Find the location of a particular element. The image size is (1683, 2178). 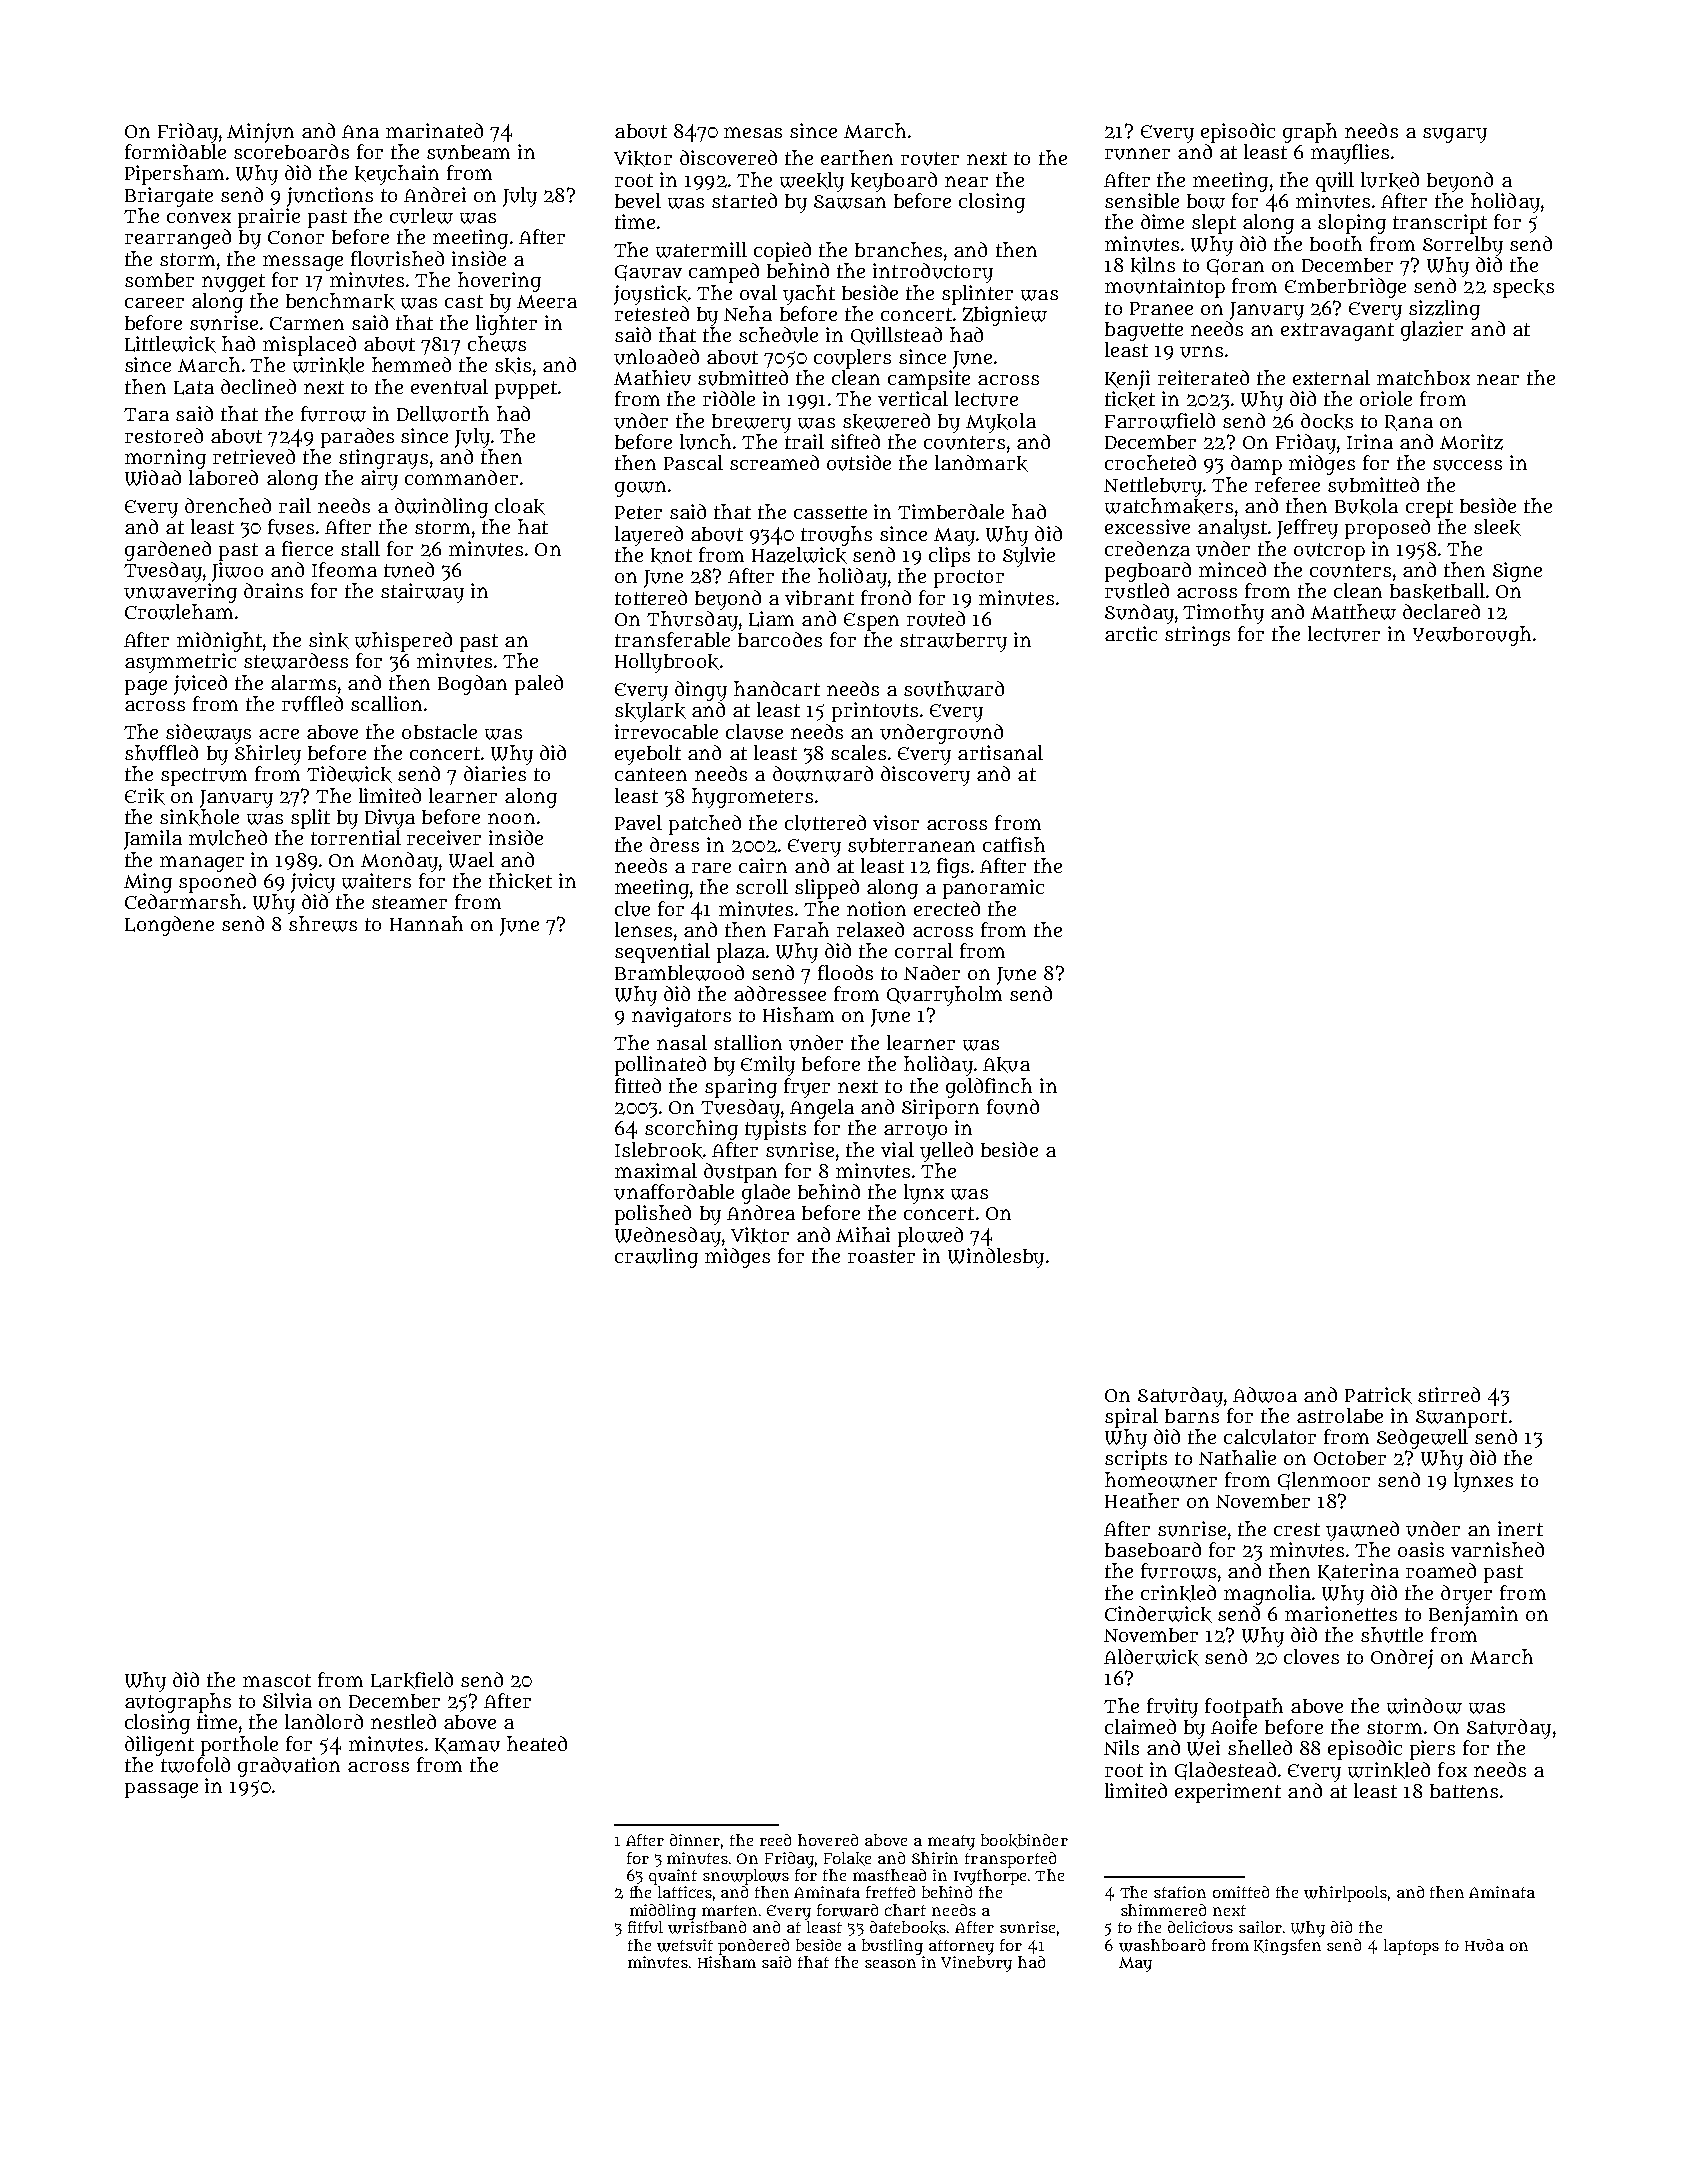

Larkfield is located at coordinates (412, 1680).
